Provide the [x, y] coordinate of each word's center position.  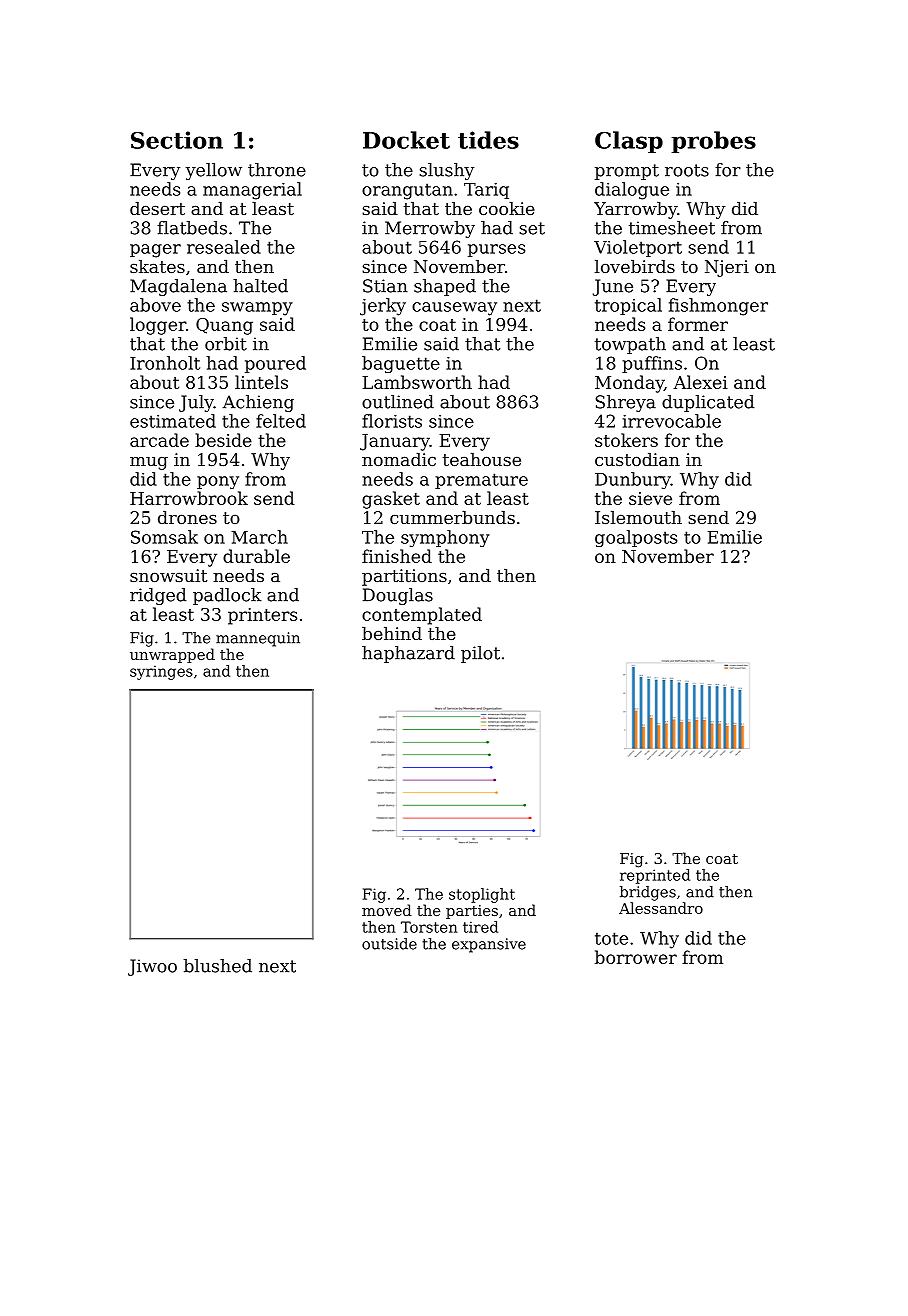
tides [488, 140]
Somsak [164, 537]
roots [687, 170]
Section [177, 140]
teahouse [482, 459]
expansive [489, 945]
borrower [636, 957]
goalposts [636, 538]
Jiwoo [152, 967]
